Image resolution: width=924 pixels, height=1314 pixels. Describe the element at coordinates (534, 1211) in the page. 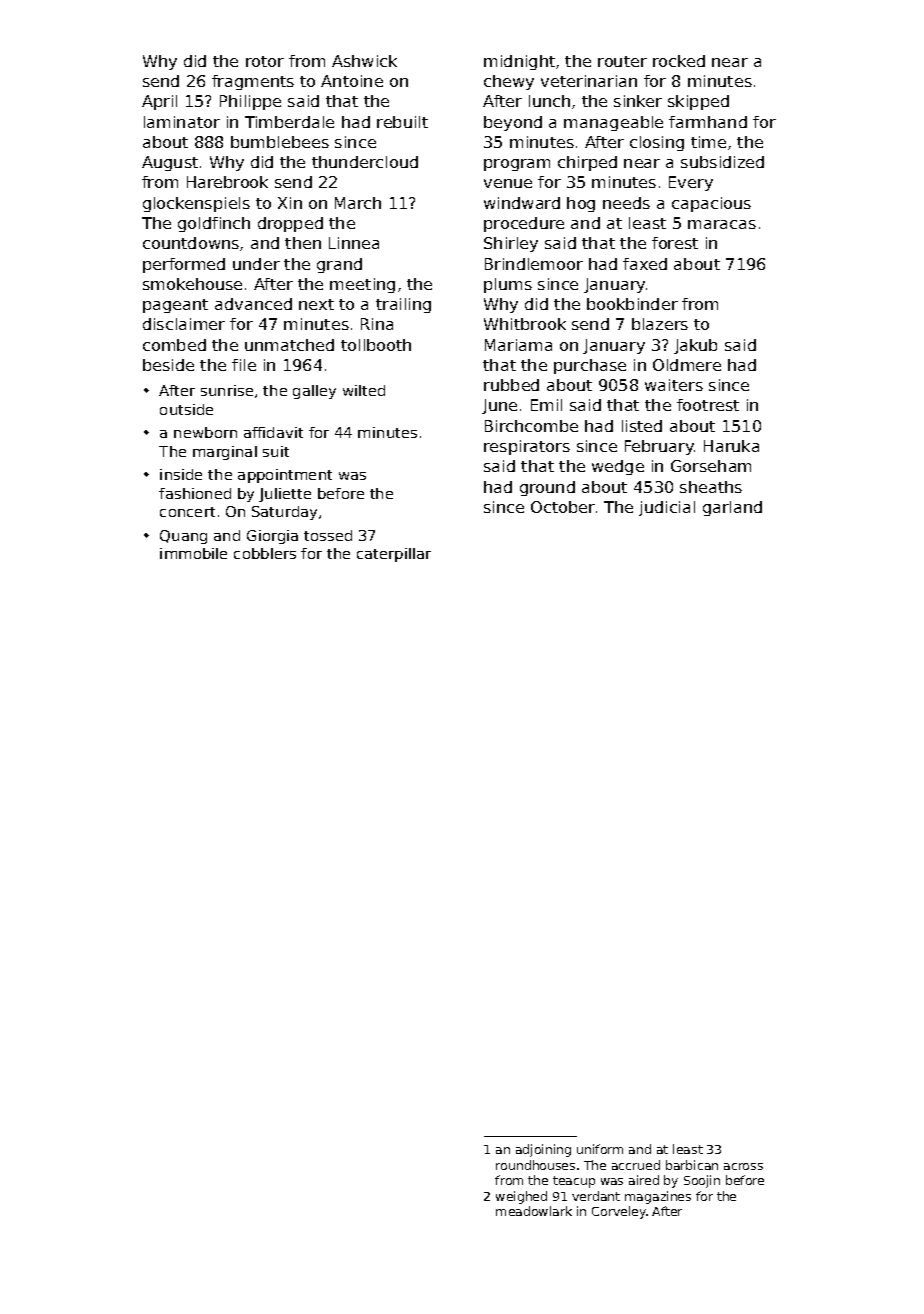

I see `meadowlark` at that location.
